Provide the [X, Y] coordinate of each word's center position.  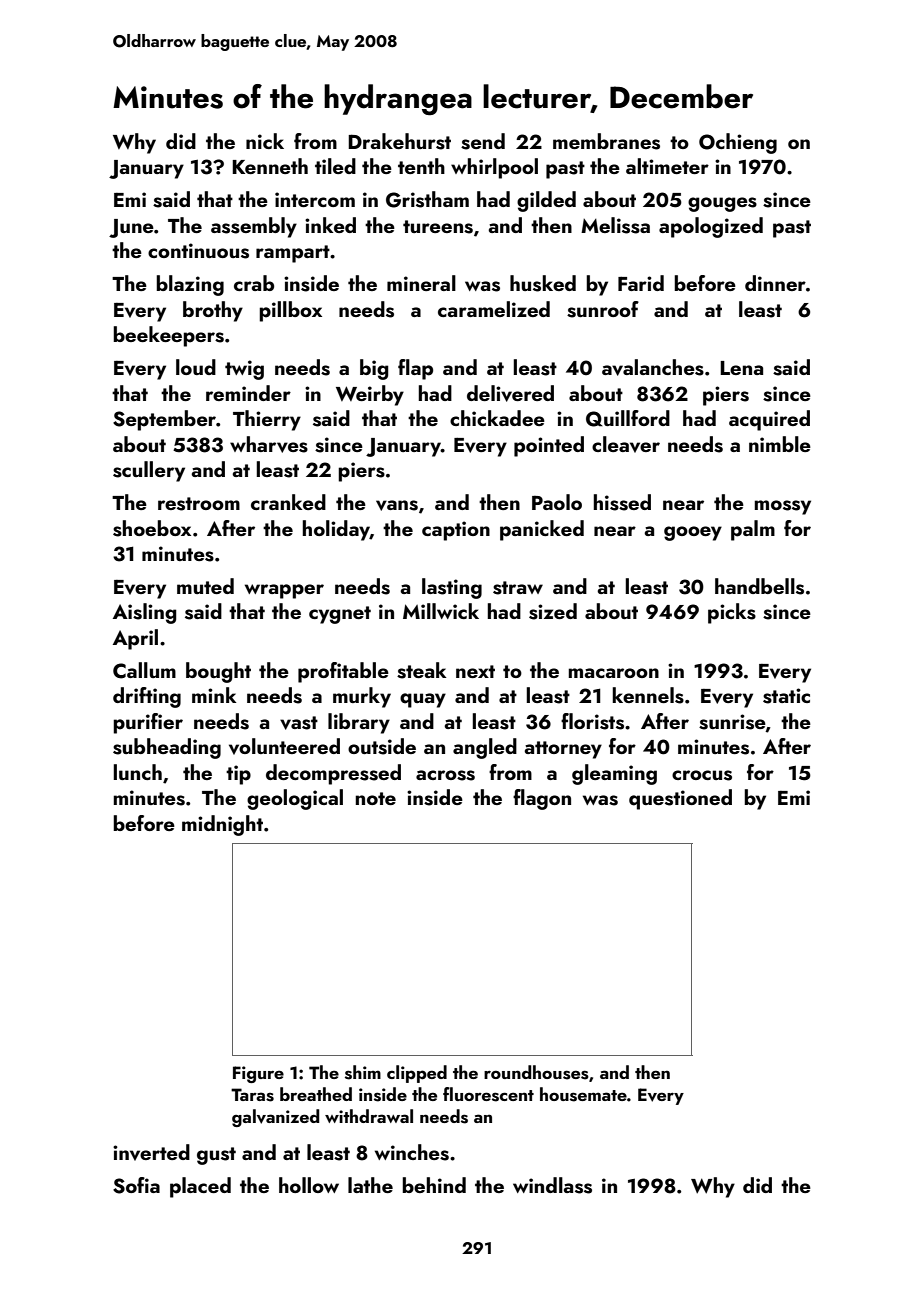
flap [415, 369]
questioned [680, 799]
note [376, 798]
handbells [759, 586]
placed [200, 1187]
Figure [258, 1074]
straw [518, 588]
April [135, 639]
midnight [222, 825]
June [131, 228]
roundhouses [536, 1072]
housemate [583, 1094]
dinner [775, 283]
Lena [741, 368]
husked [543, 283]
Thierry [267, 420]
